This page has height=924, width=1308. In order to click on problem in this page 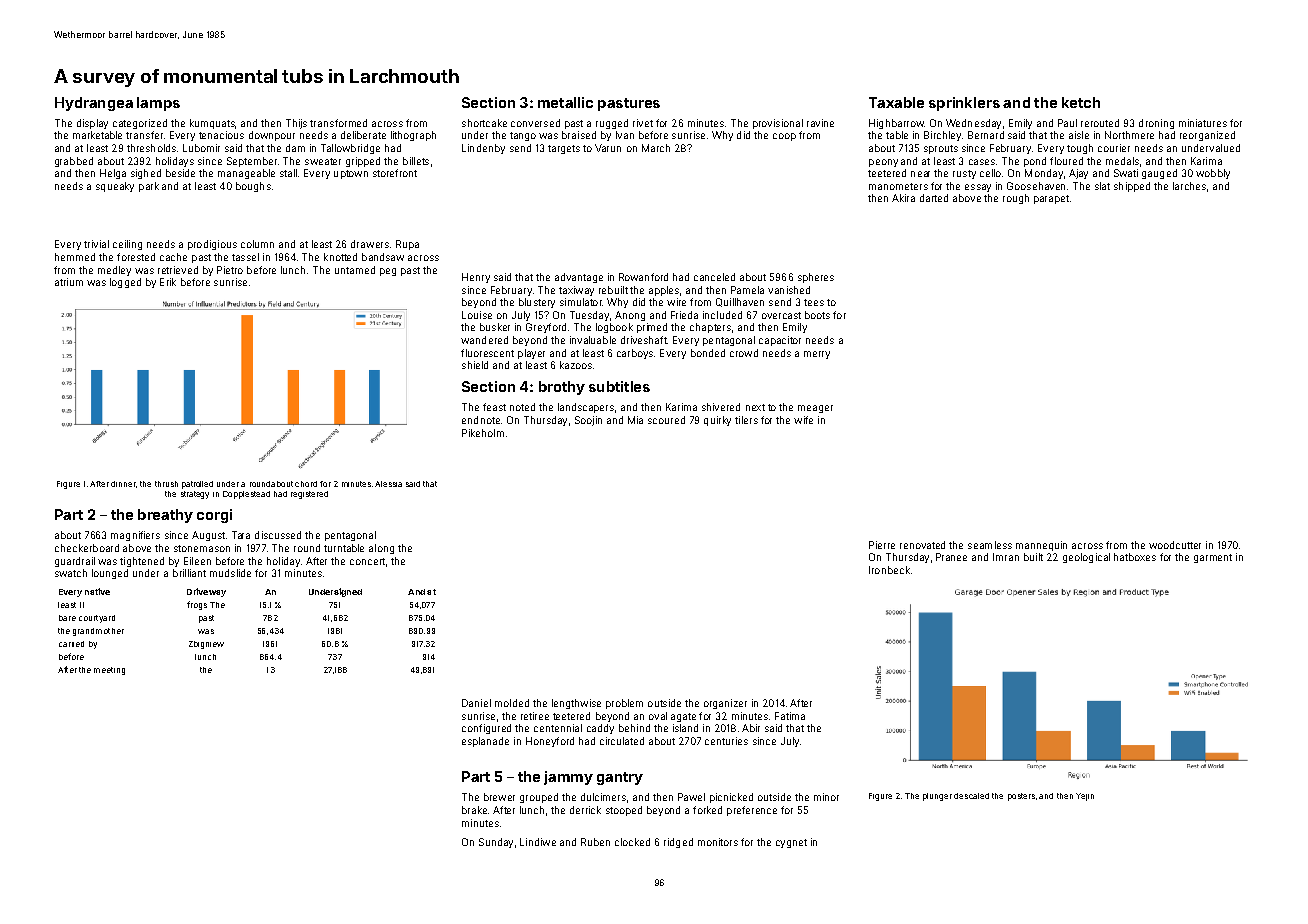, I will do `click(624, 704)`.
